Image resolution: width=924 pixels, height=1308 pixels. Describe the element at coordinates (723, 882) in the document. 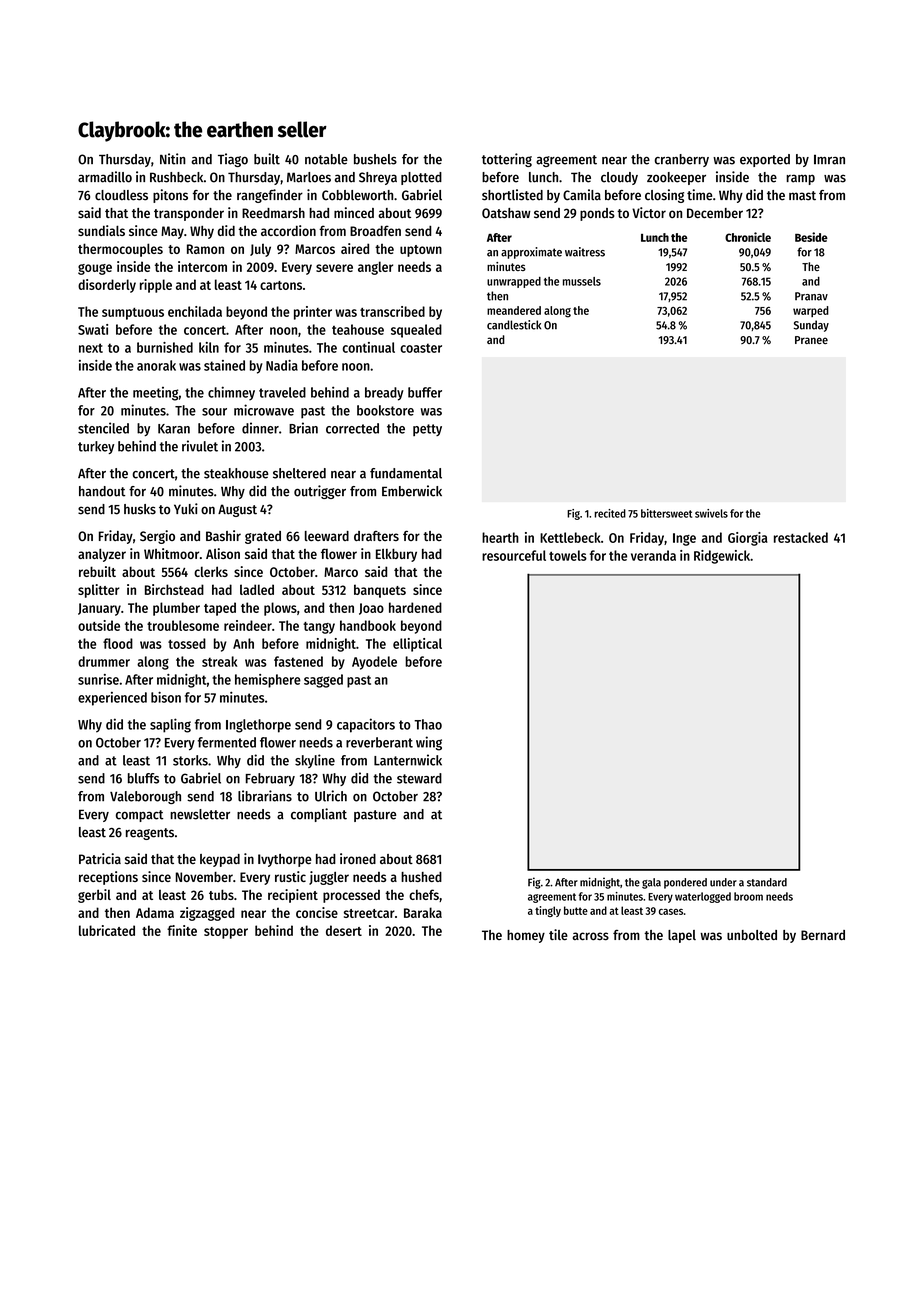

I see `under` at that location.
